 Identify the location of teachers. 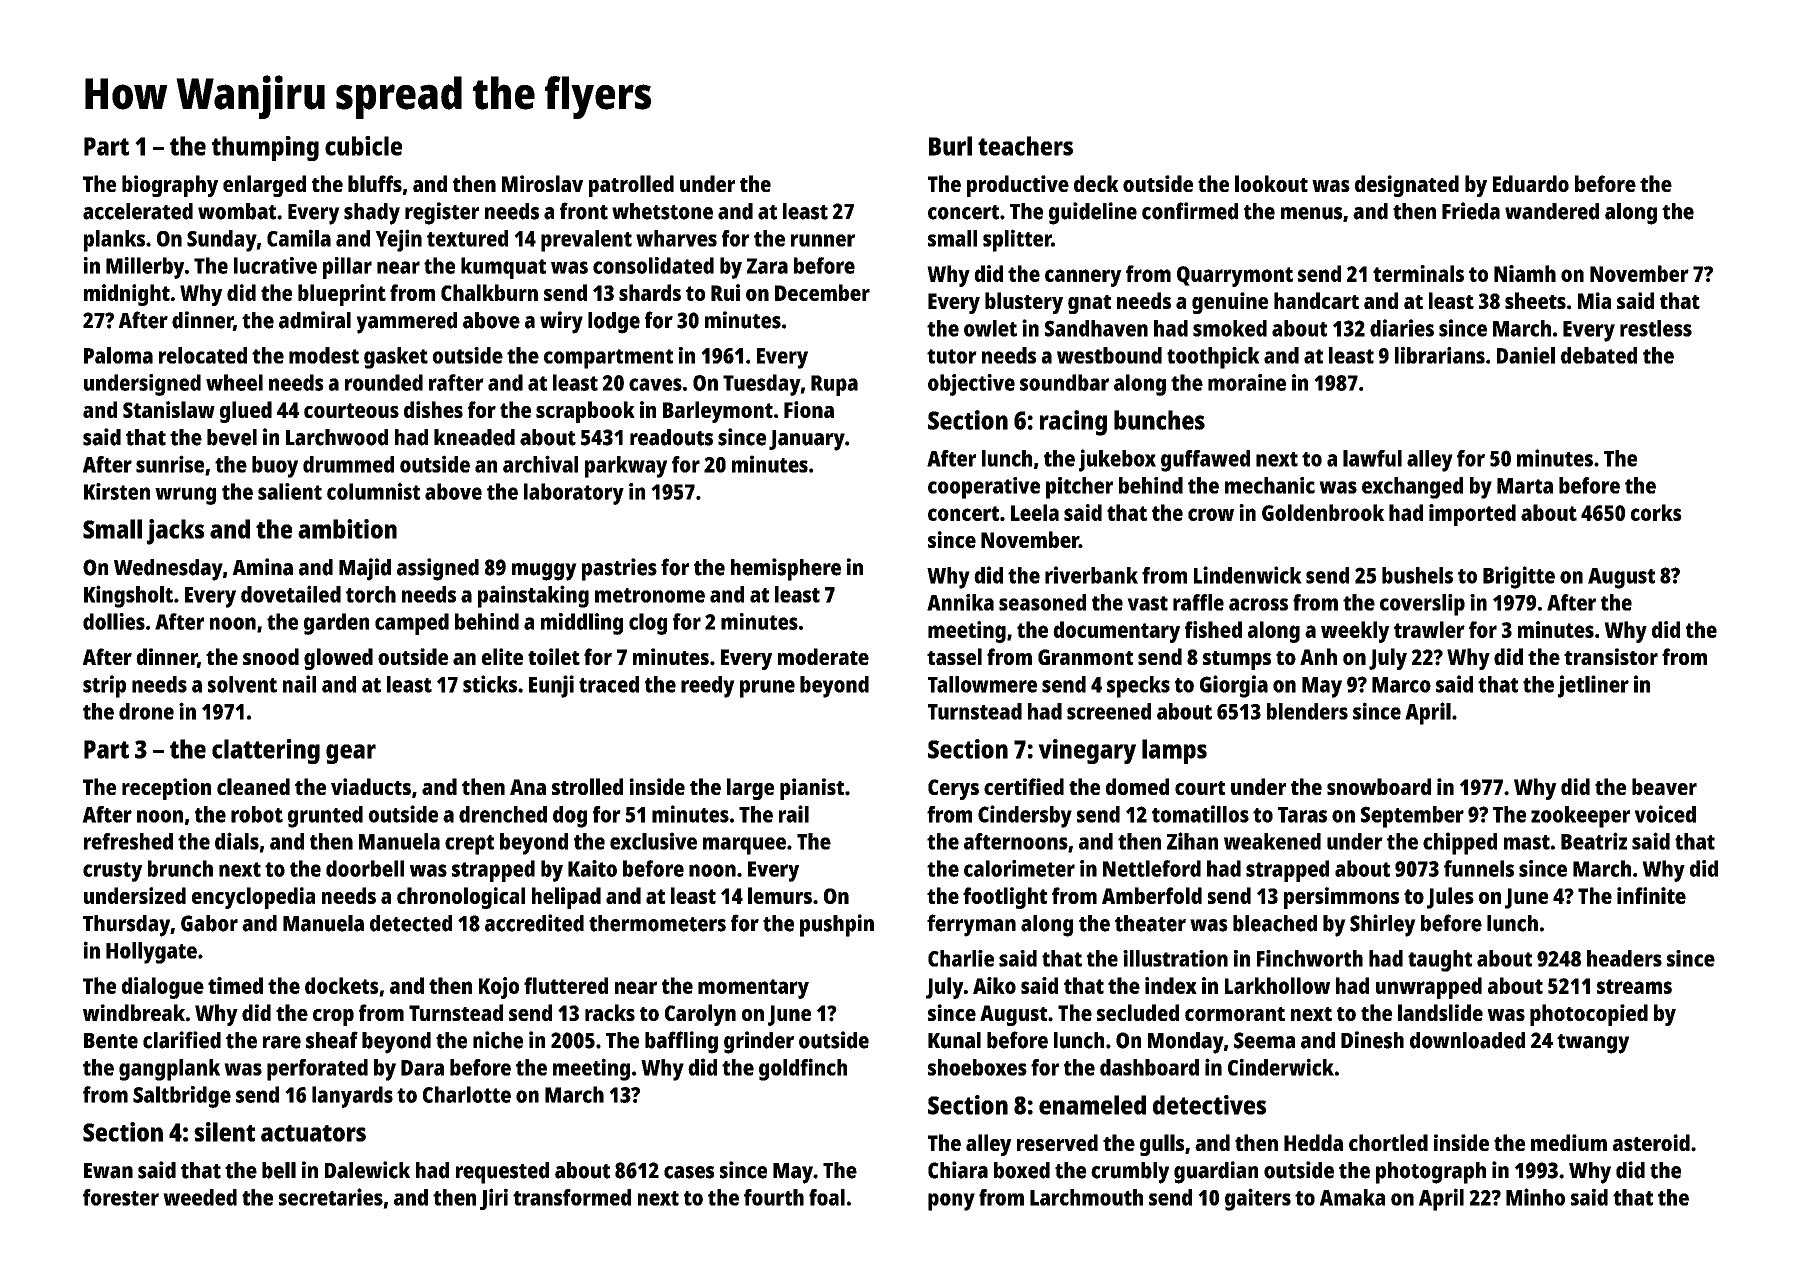
(1025, 146).
